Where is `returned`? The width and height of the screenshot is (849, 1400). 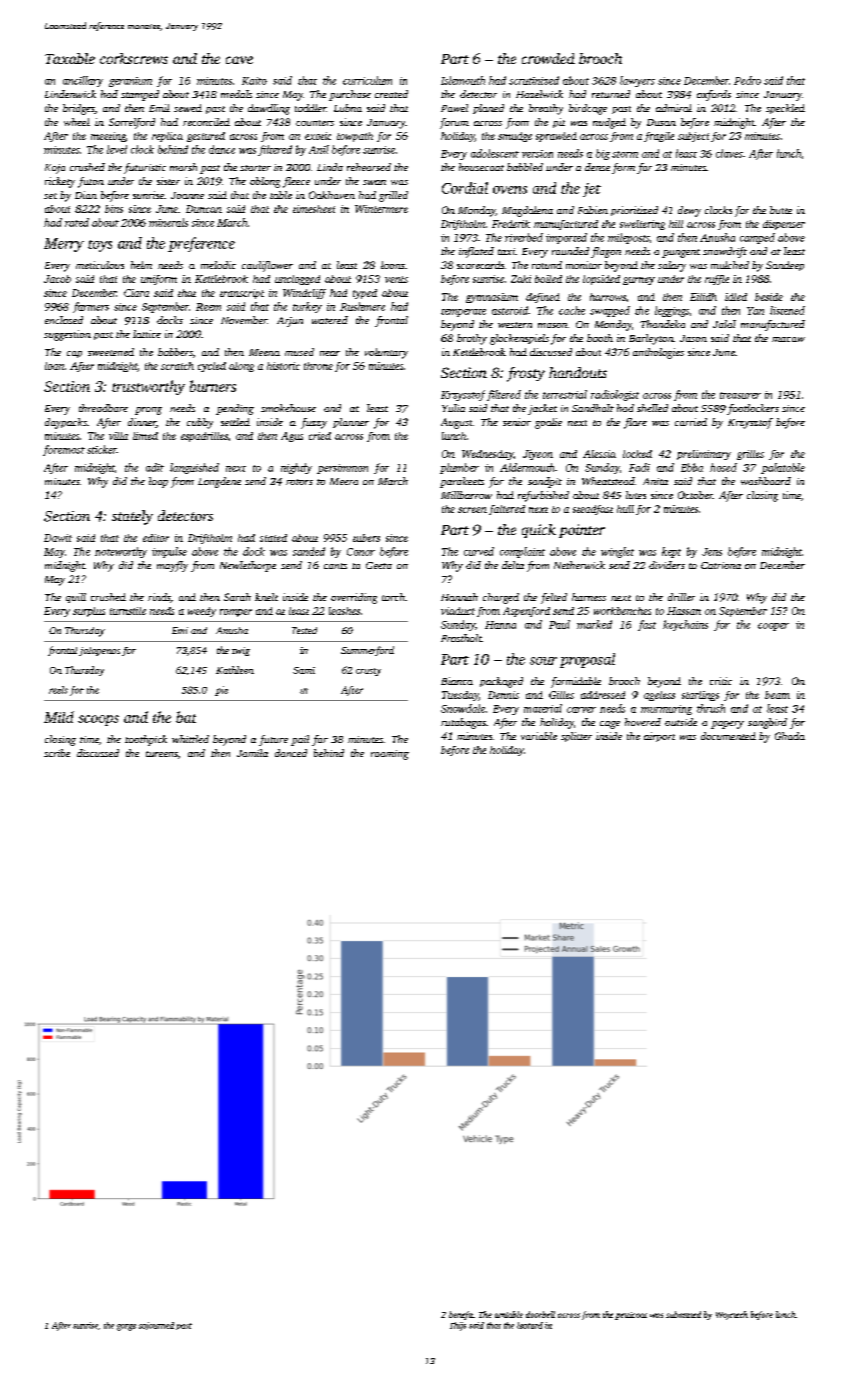
returned is located at coordinates (611, 94).
